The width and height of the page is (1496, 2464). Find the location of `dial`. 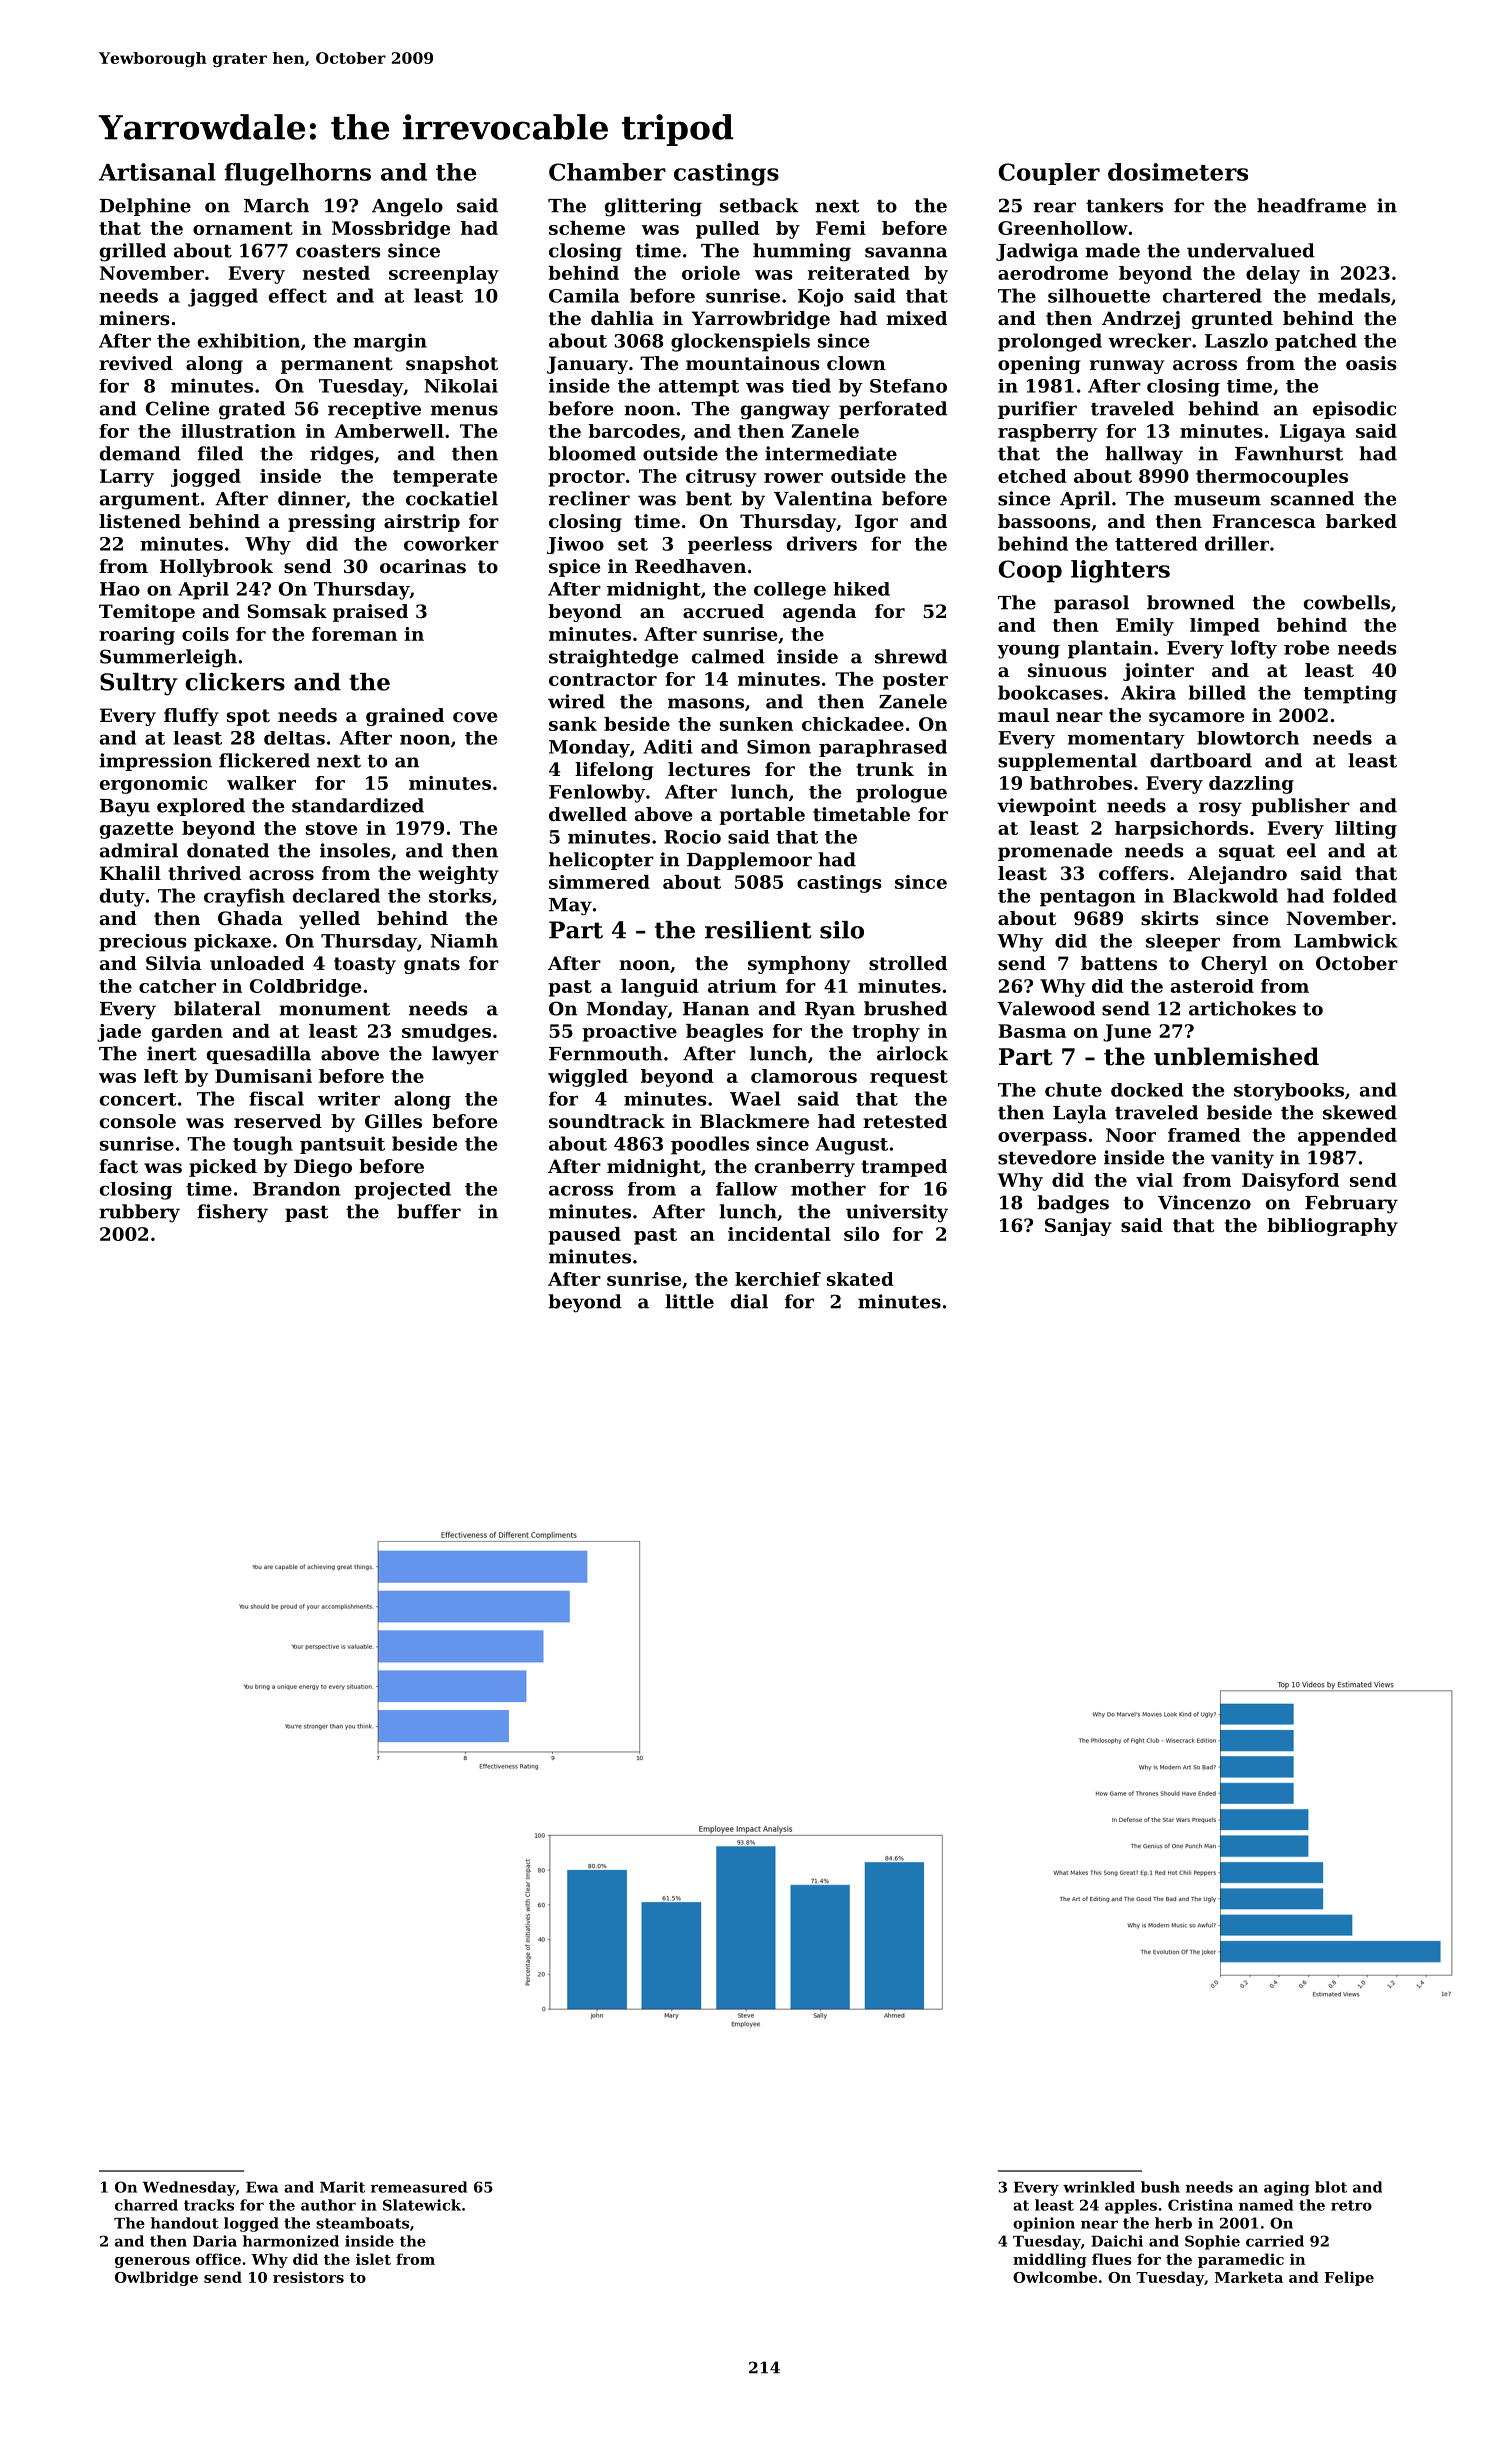

dial is located at coordinates (749, 1301).
